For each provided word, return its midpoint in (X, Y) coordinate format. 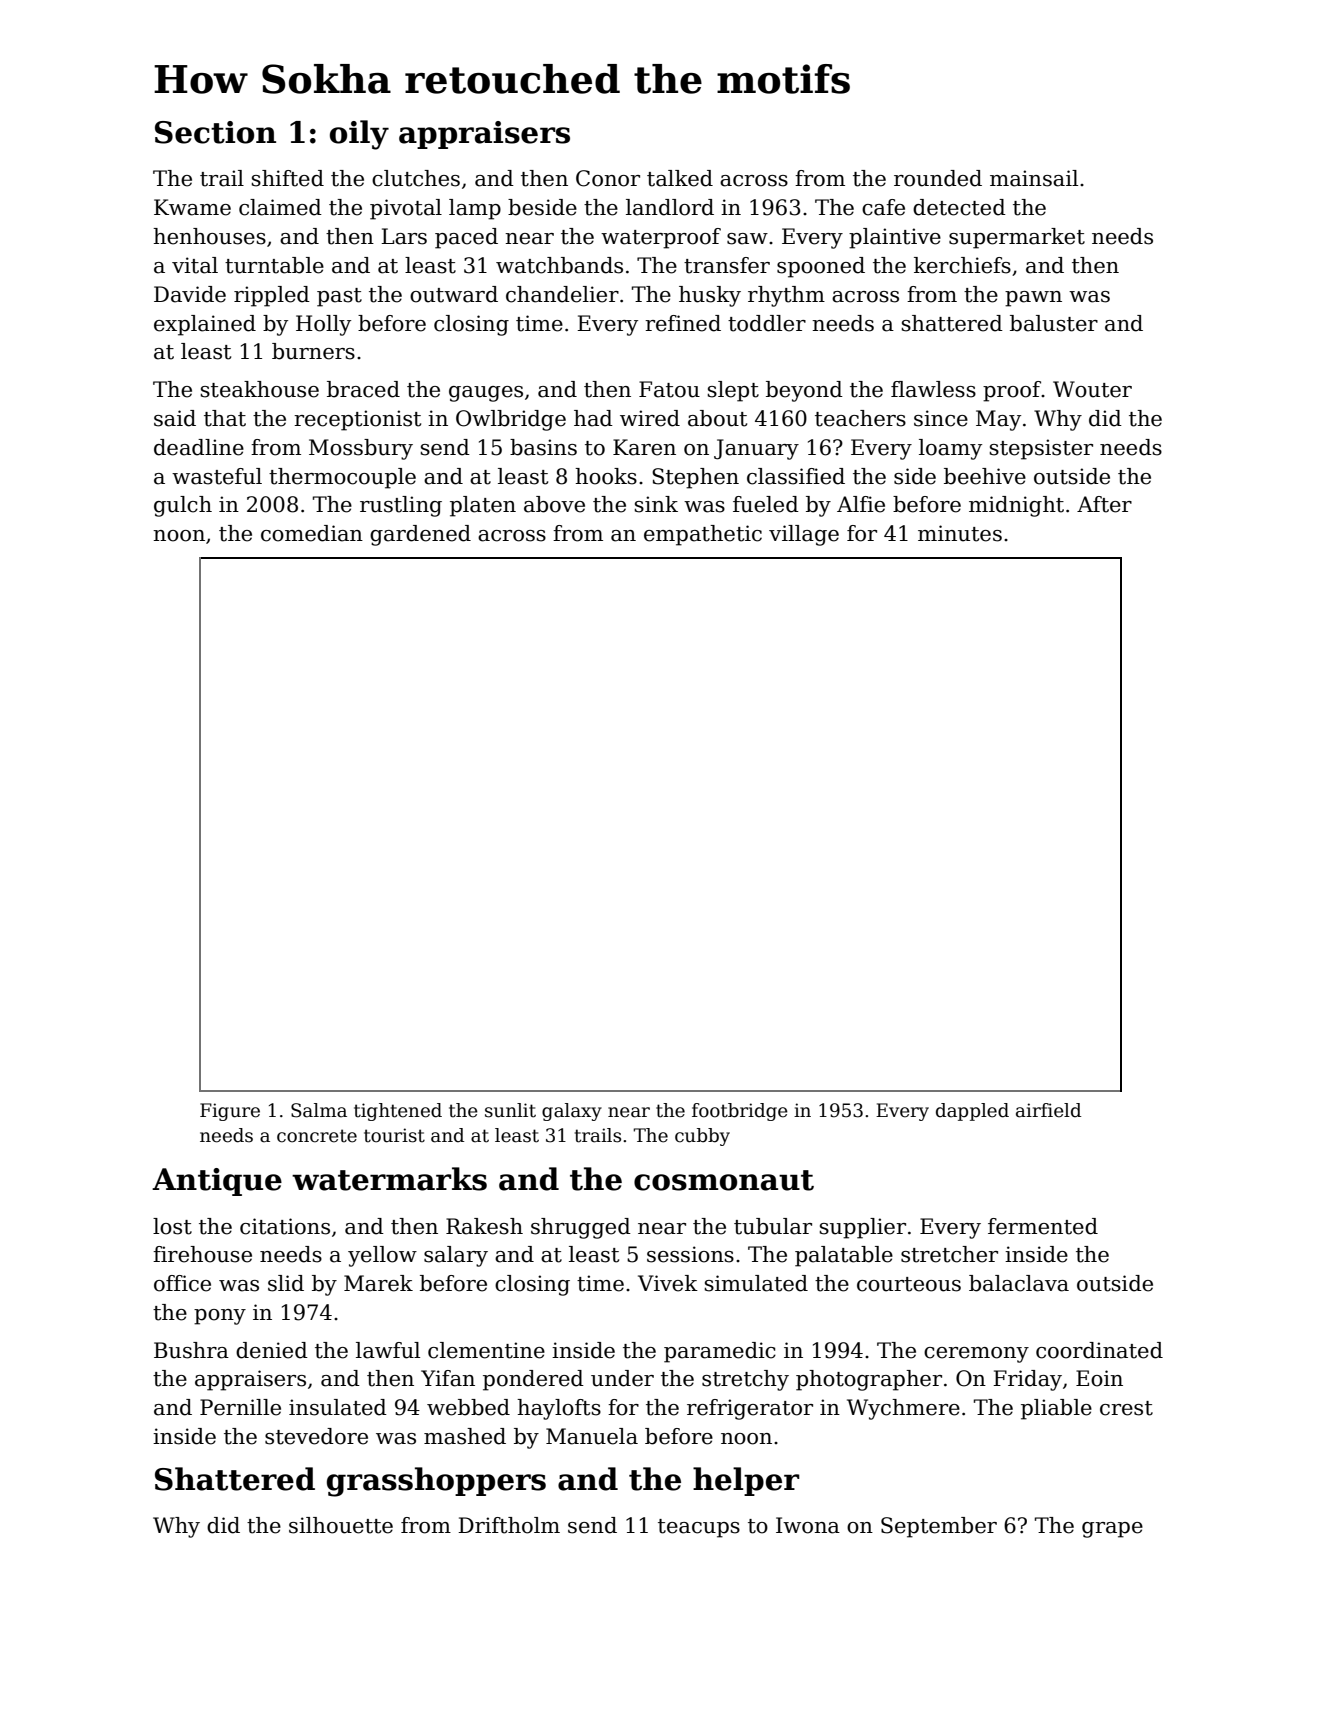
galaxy (572, 1112)
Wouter (1092, 389)
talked (680, 178)
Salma (319, 1110)
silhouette (341, 1525)
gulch (183, 506)
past (339, 297)
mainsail (1034, 178)
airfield (1048, 1110)
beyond (804, 391)
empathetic (703, 535)
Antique (217, 1182)
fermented (1043, 1226)
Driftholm (509, 1525)
